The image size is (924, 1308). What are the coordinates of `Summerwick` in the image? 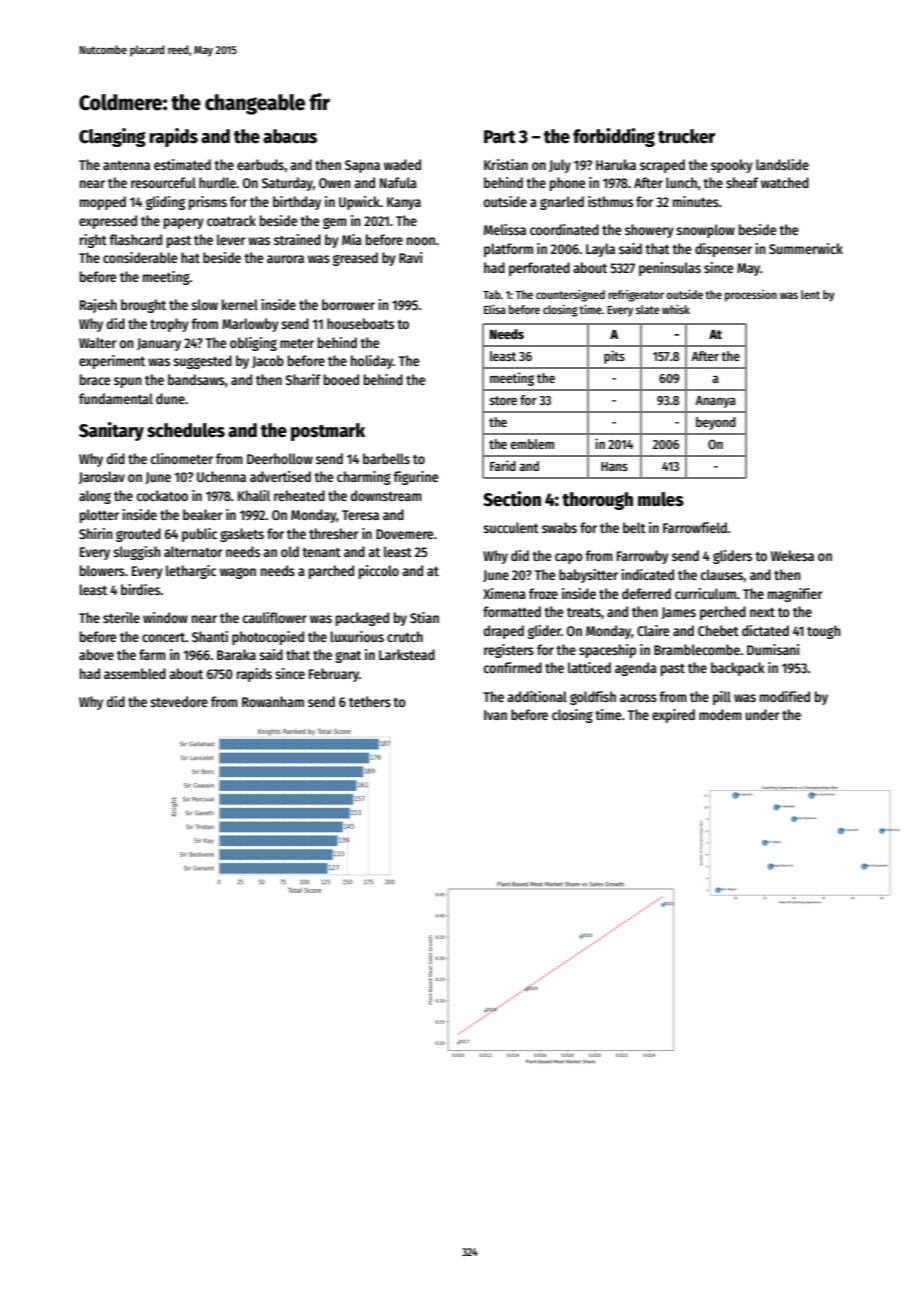 It's located at (806, 248).
